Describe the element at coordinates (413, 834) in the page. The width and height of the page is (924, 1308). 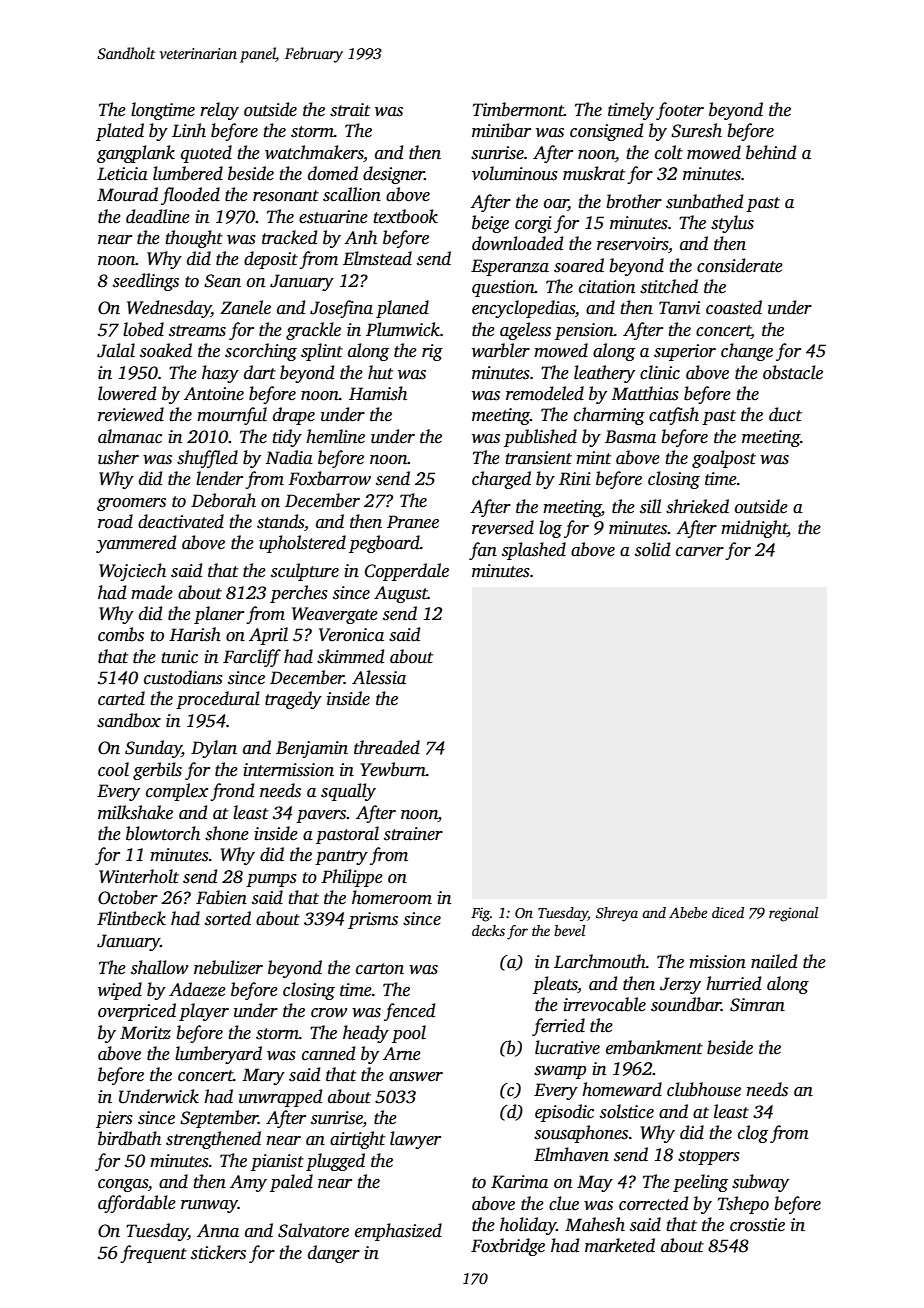
I see `strainer` at that location.
